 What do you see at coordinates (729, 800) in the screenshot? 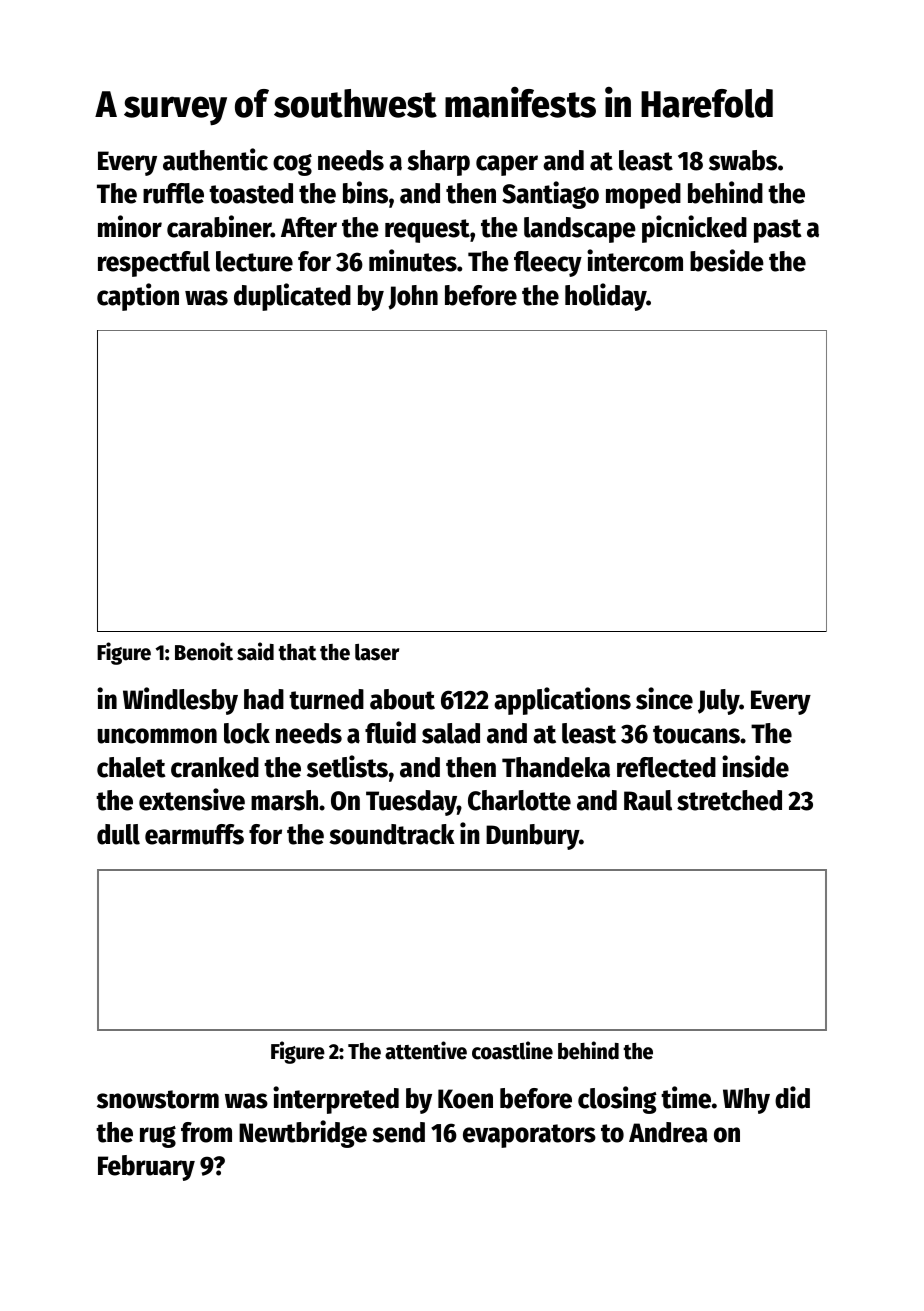
I see `stretched` at bounding box center [729, 800].
